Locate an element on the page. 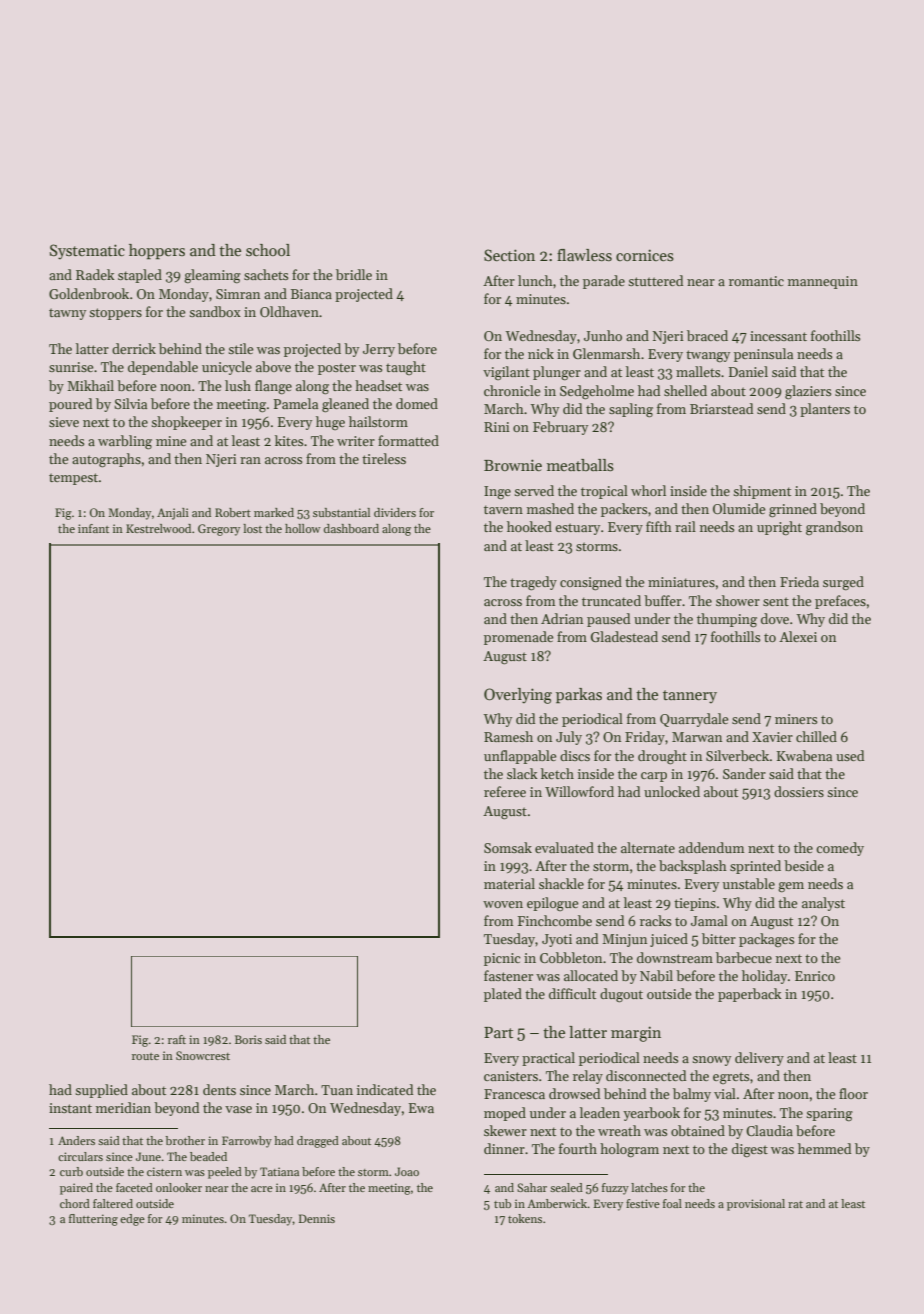 The image size is (924, 1314). skewer is located at coordinates (505, 1130).
